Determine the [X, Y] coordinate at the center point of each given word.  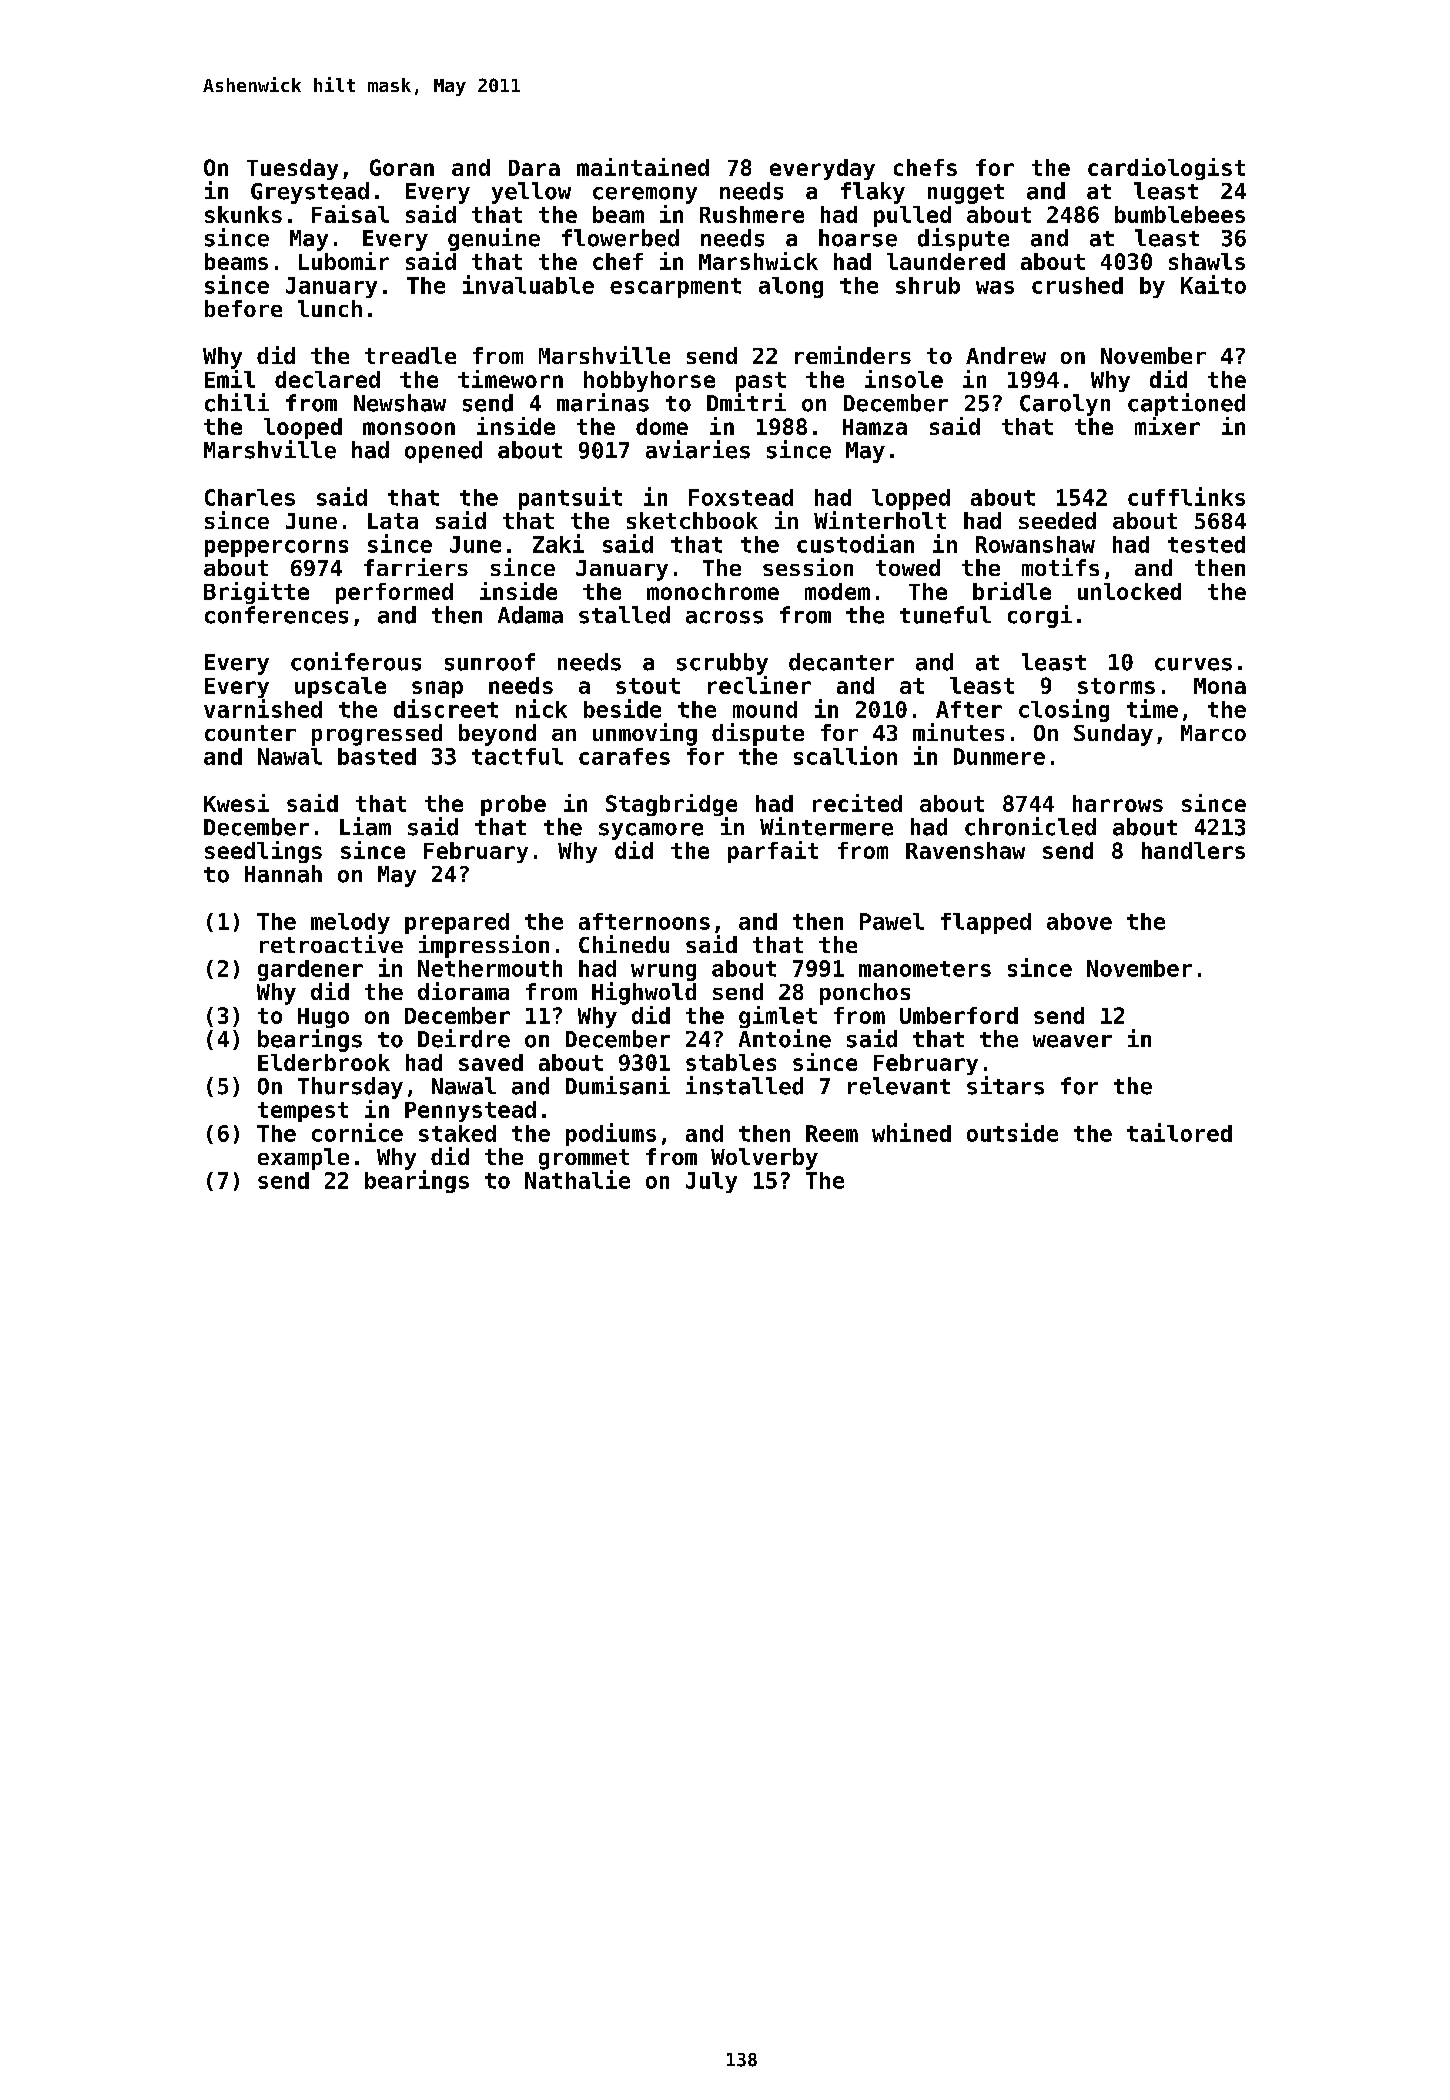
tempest [303, 1112]
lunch [330, 308]
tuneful [945, 615]
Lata [393, 521]
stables [731, 1062]
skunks [243, 214]
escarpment [675, 288]
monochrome [713, 591]
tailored [1179, 1132]
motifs [1060, 567]
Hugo [323, 1018]
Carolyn [1065, 405]
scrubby [722, 664]
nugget [966, 194]
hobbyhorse [649, 381]
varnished [263, 708]
